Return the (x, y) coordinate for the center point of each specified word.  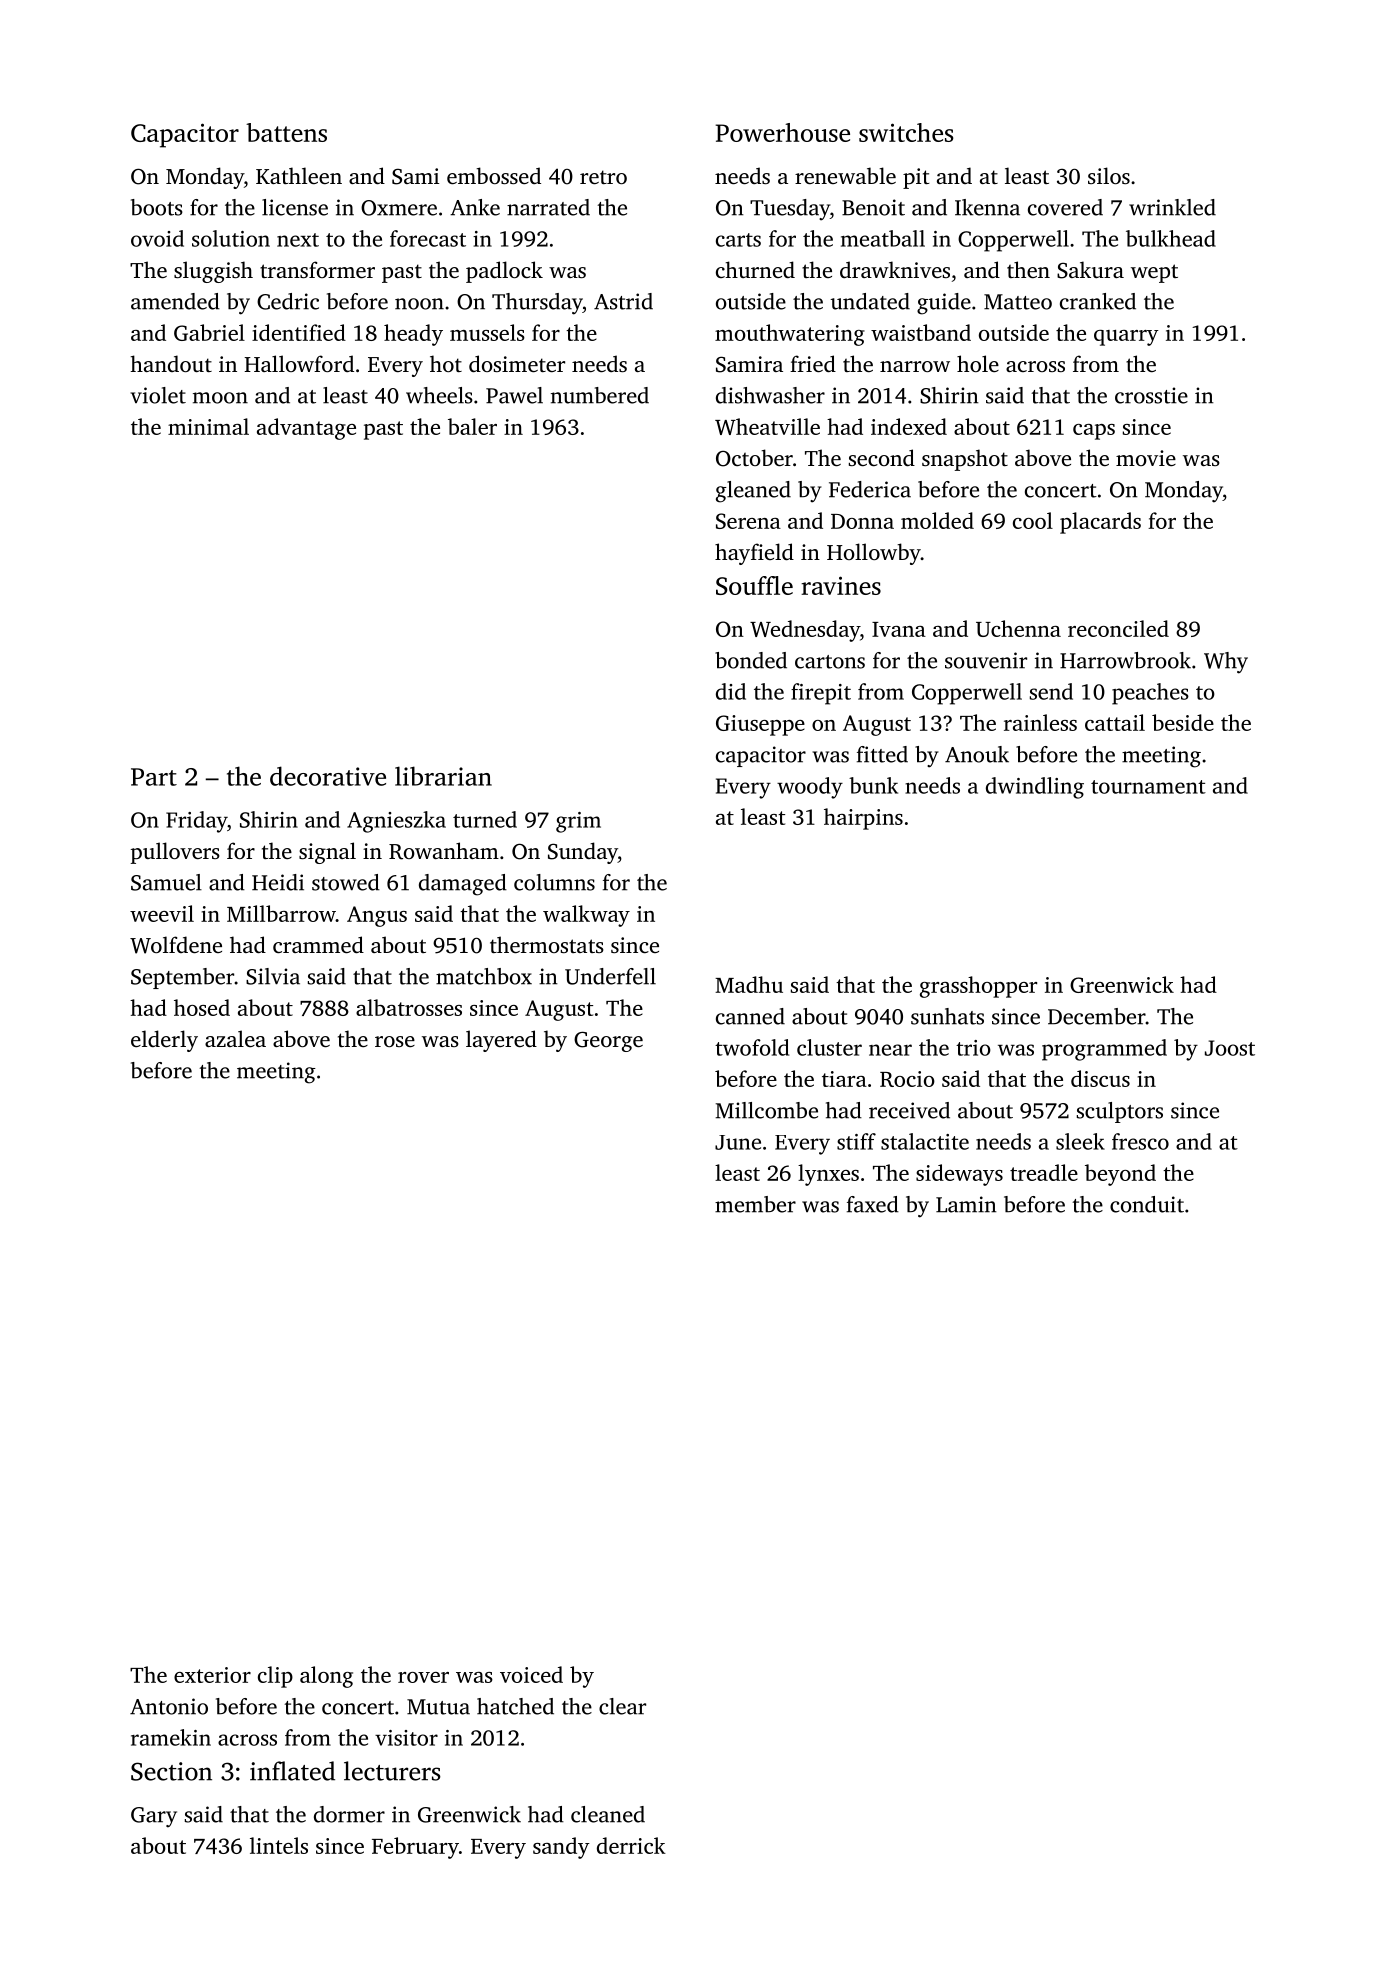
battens (286, 132)
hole (978, 363)
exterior (212, 1675)
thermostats (547, 944)
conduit (1147, 1204)
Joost (1230, 1048)
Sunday (583, 853)
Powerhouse (782, 132)
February (415, 1848)
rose (395, 1041)
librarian (443, 776)
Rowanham (444, 851)
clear (622, 1706)
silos (1109, 175)
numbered (600, 395)
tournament (1148, 787)
